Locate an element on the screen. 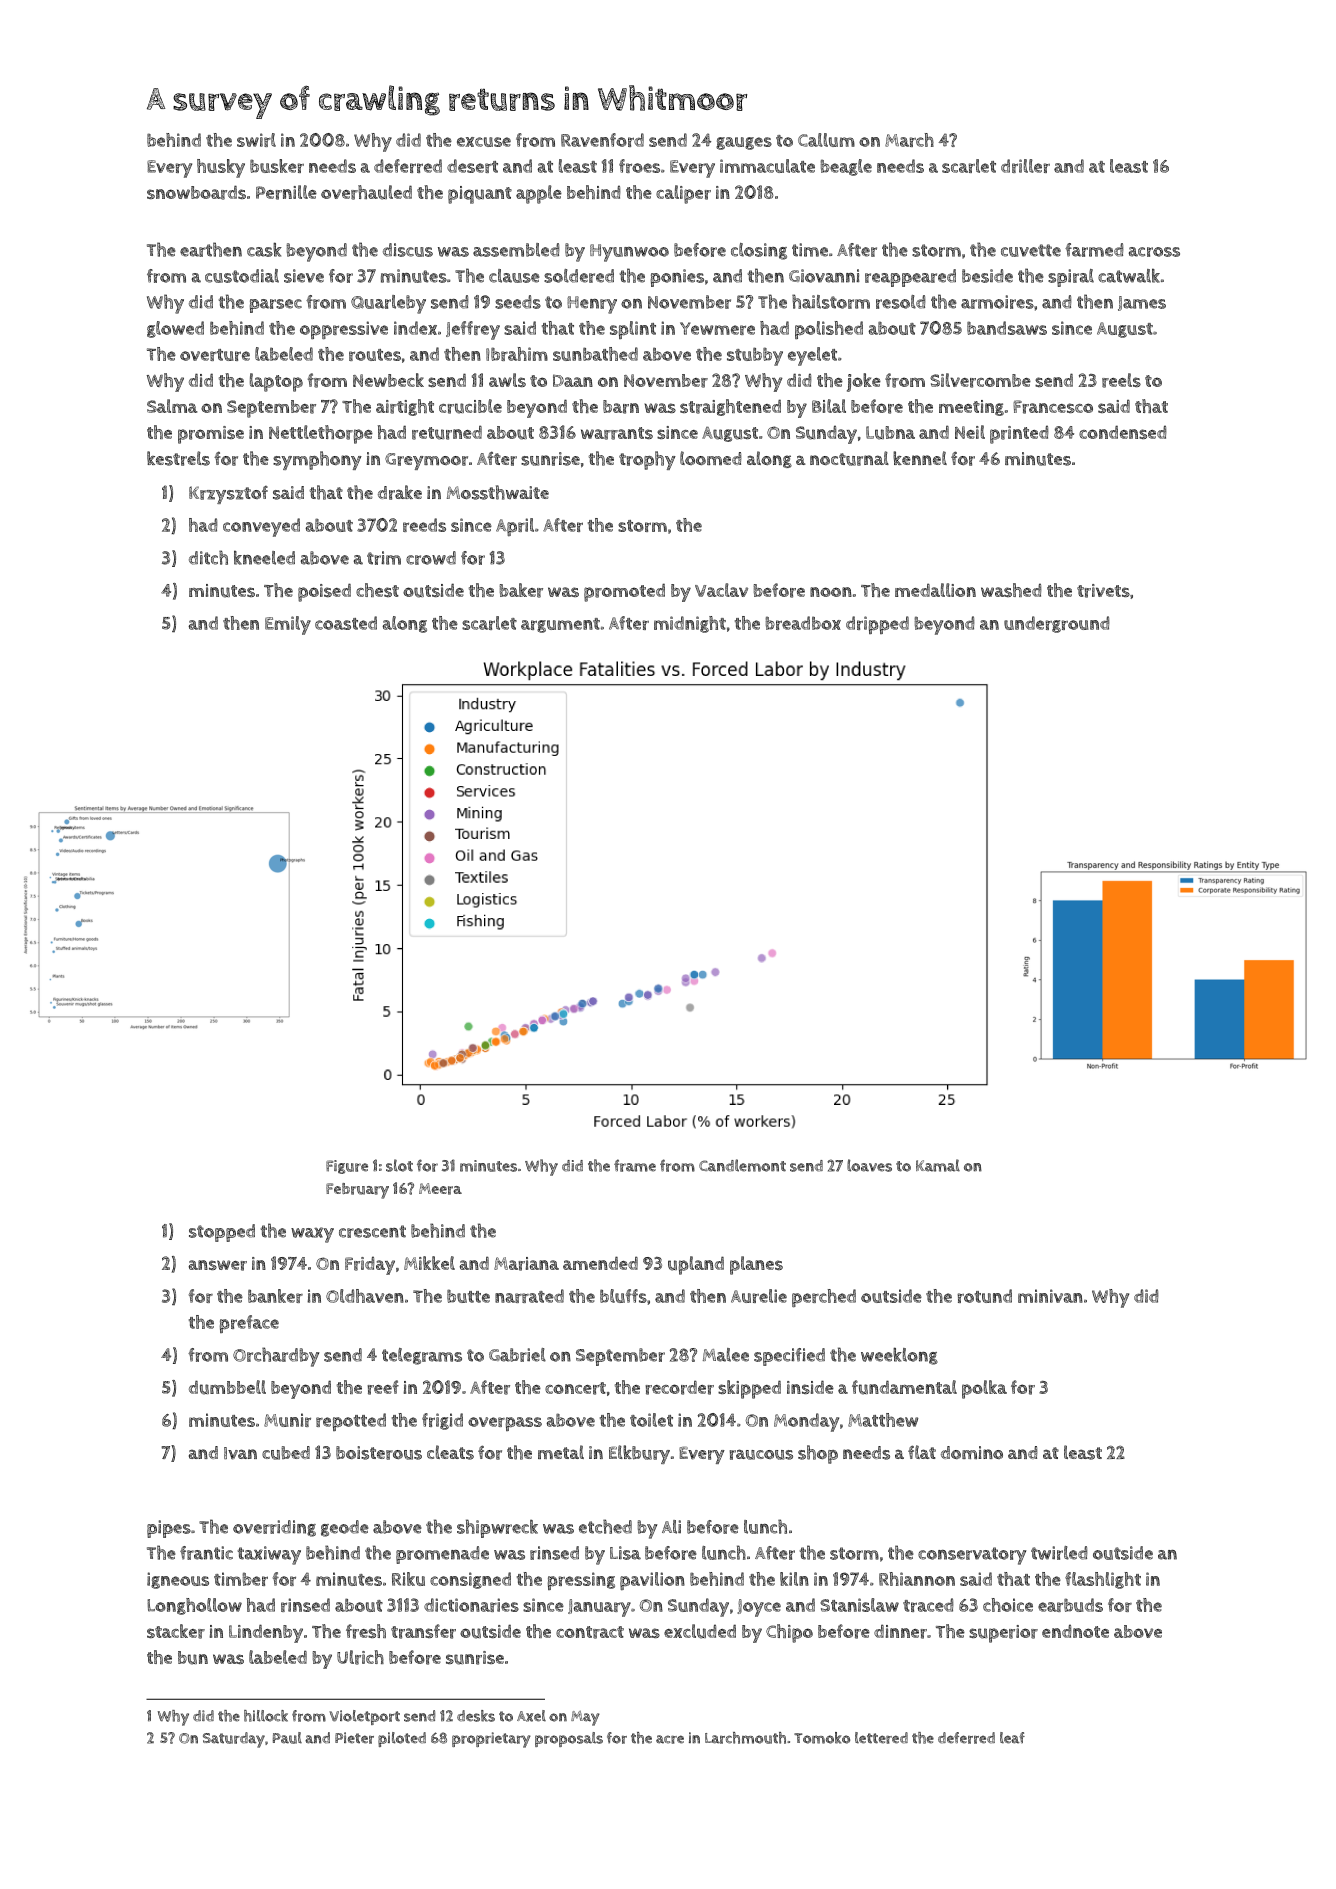 This screenshot has height=1889, width=1336. Neil is located at coordinates (970, 432).
